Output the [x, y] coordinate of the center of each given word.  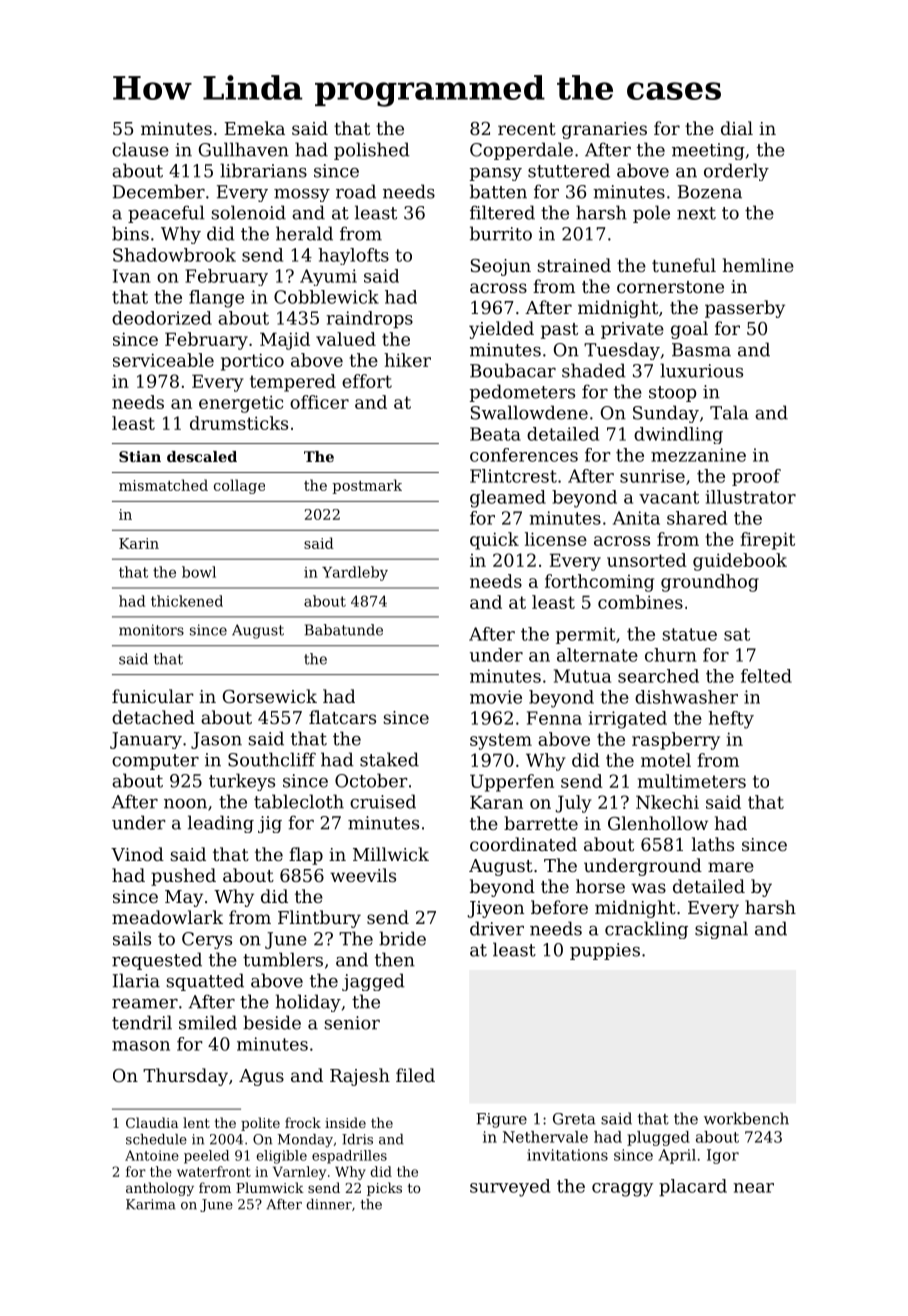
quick [494, 541]
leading [221, 824]
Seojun [501, 267]
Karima [150, 1204]
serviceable [163, 360]
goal [689, 330]
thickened [187, 601]
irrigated [627, 720]
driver [497, 928]
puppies [605, 951]
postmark [367, 486]
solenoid [248, 212]
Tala [729, 412]
